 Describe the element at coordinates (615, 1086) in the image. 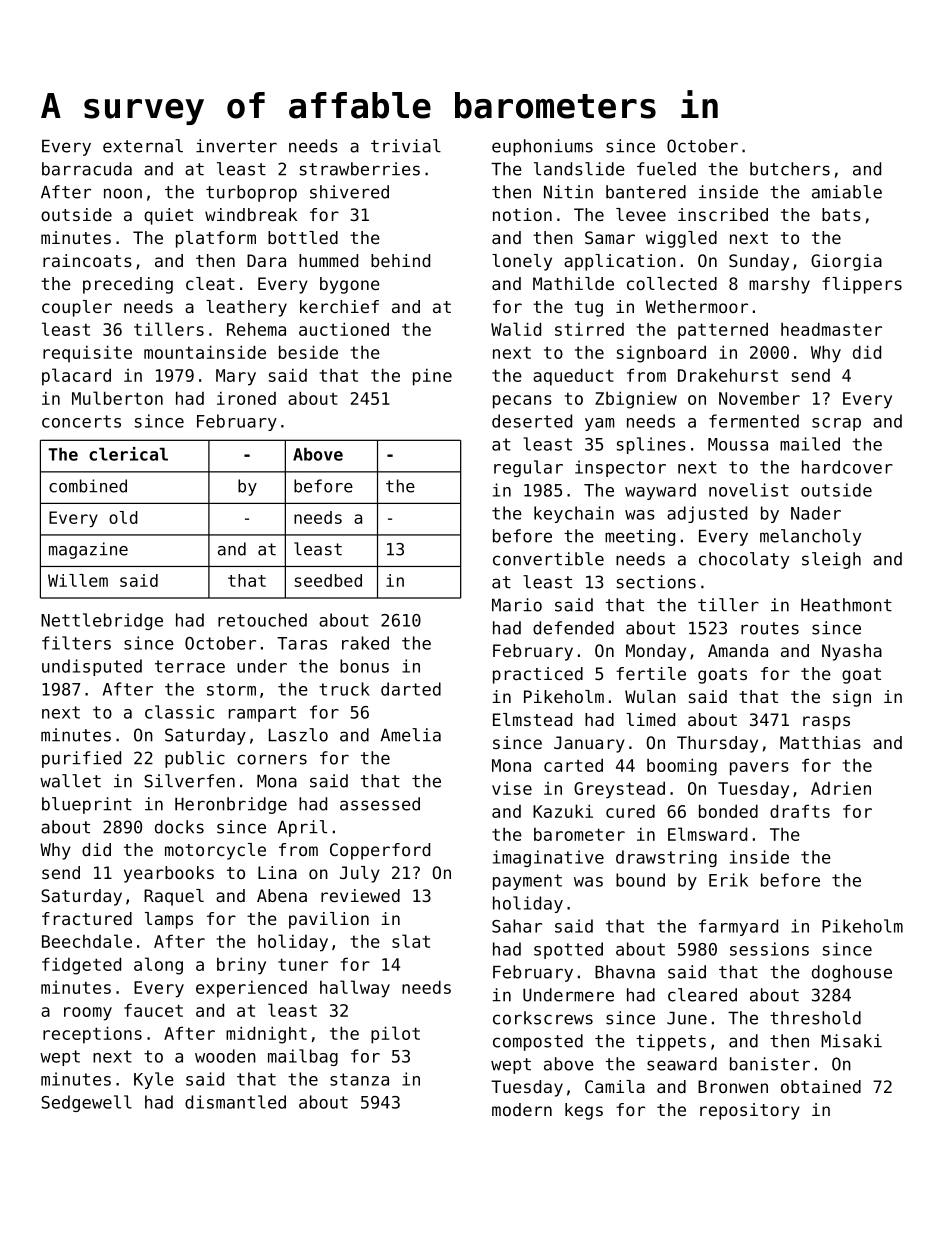

I see `Camila` at that location.
